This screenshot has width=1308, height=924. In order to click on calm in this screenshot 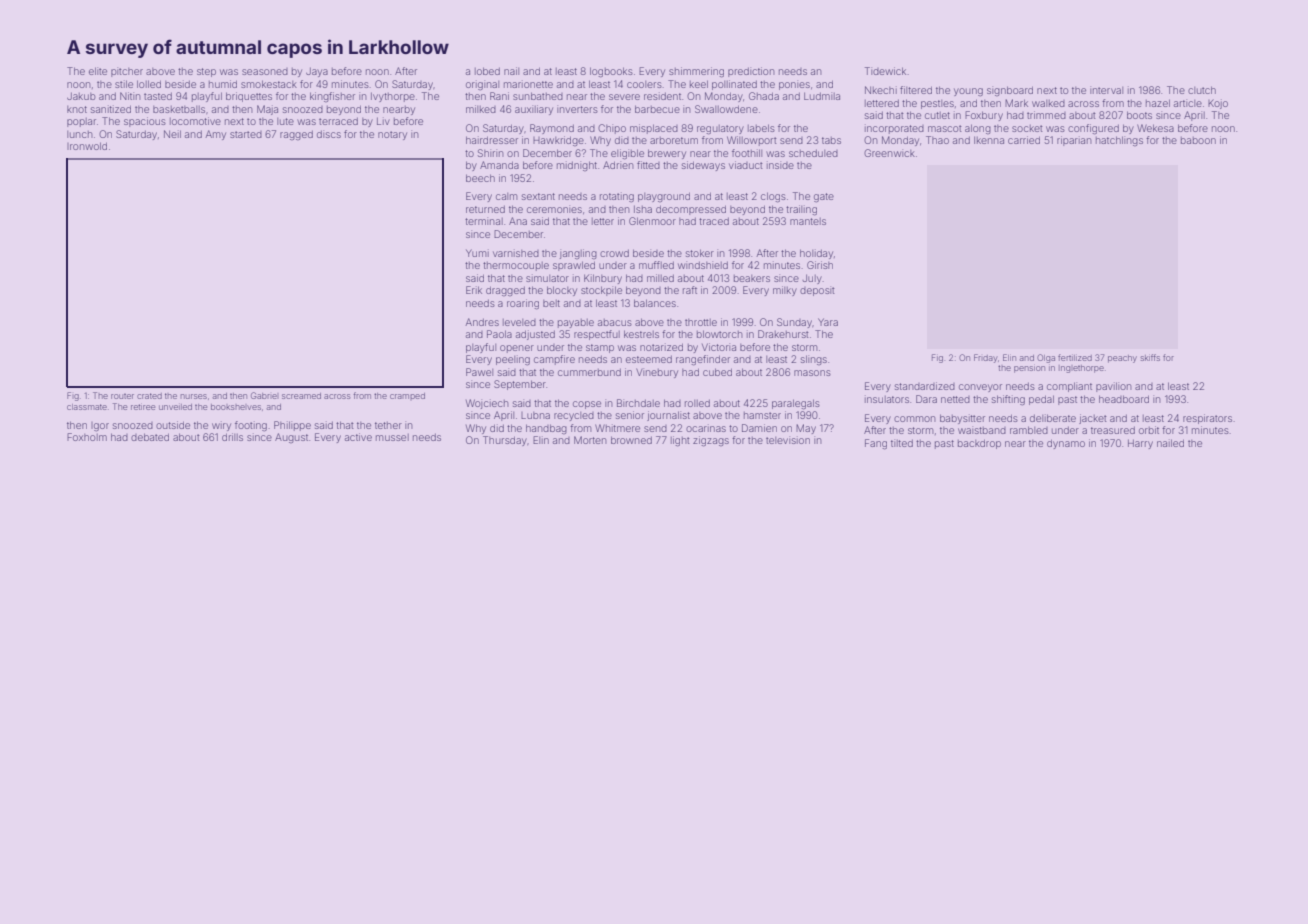, I will do `click(506, 196)`.
